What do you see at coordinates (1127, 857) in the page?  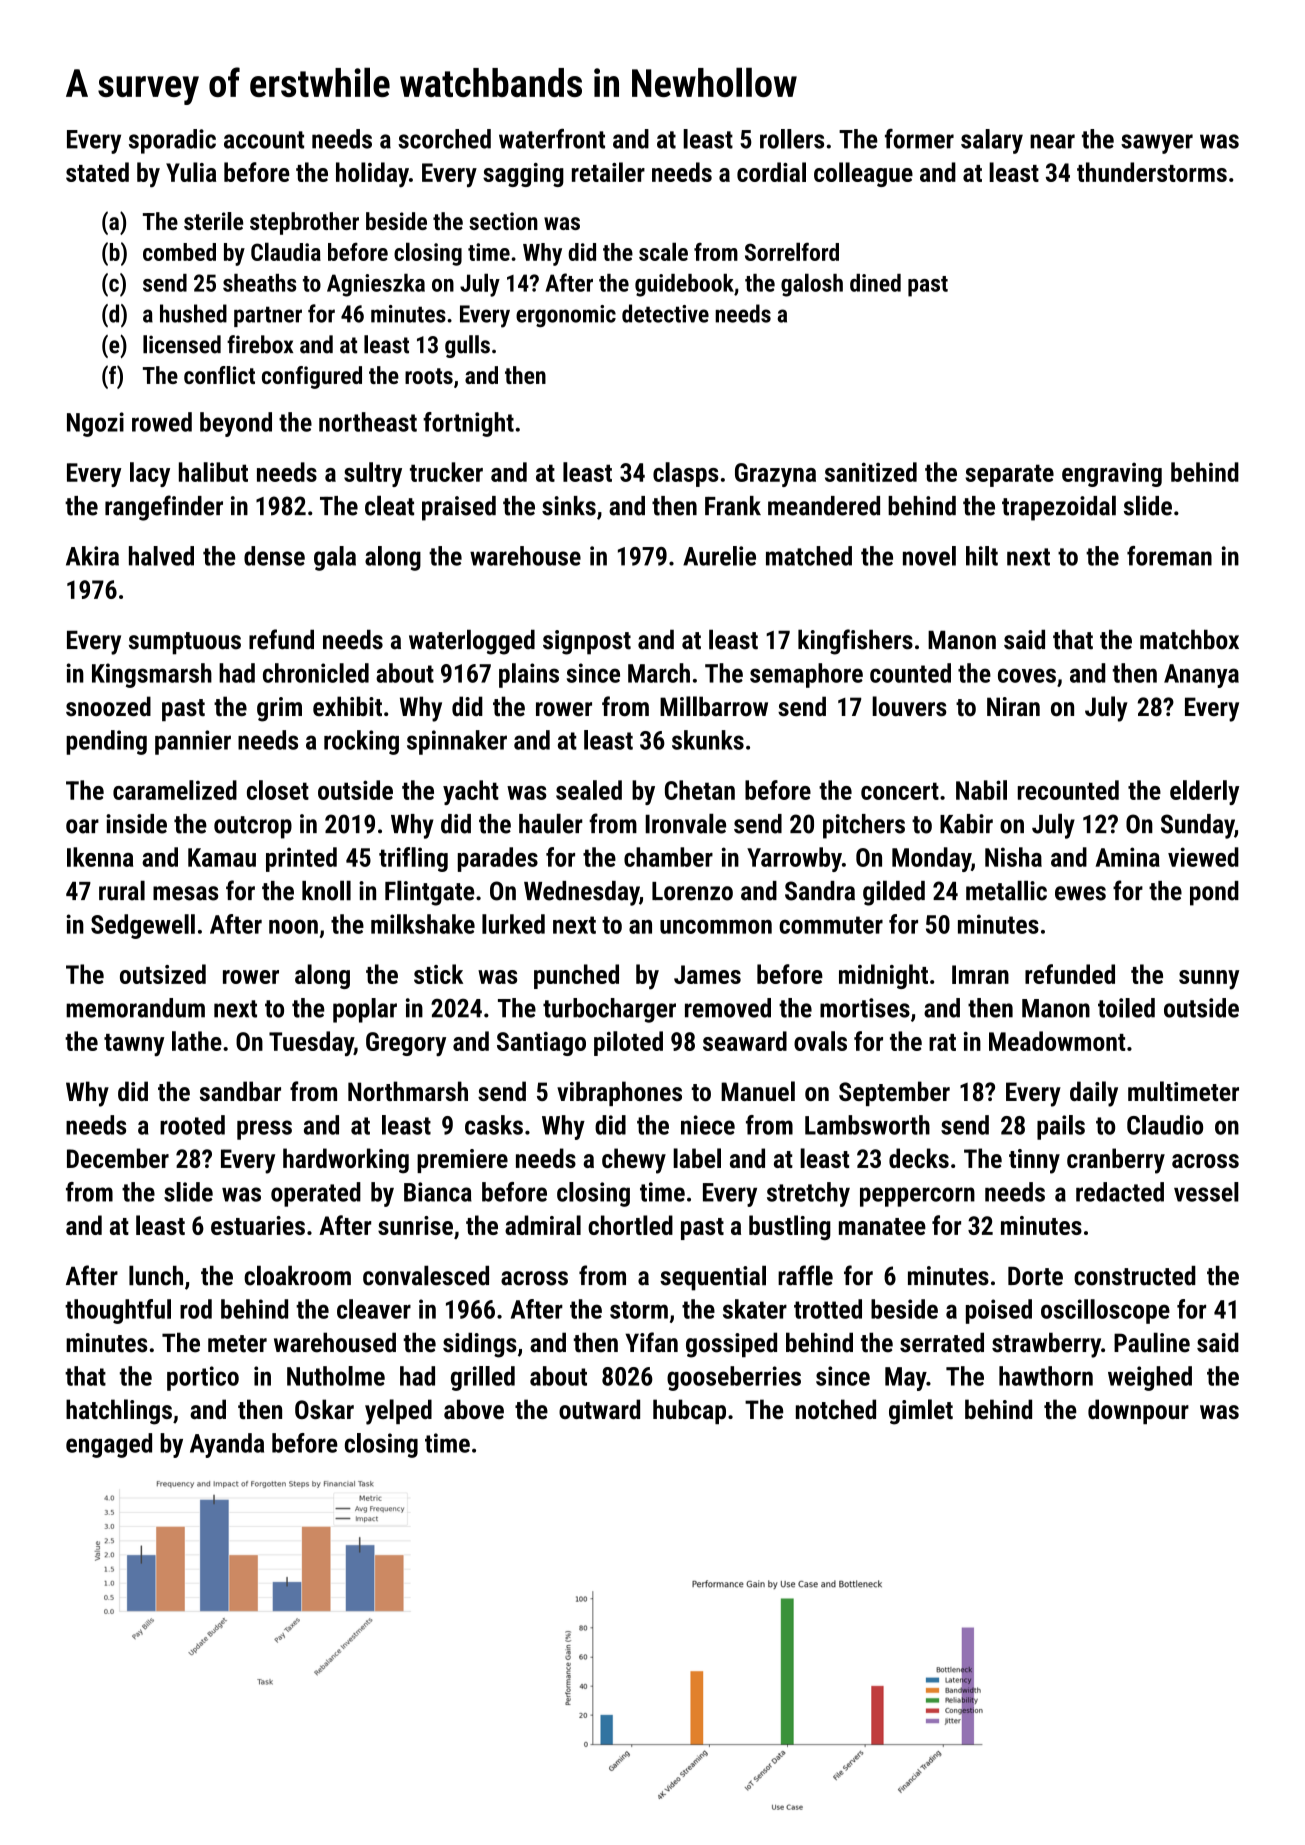 I see `Amina` at bounding box center [1127, 857].
